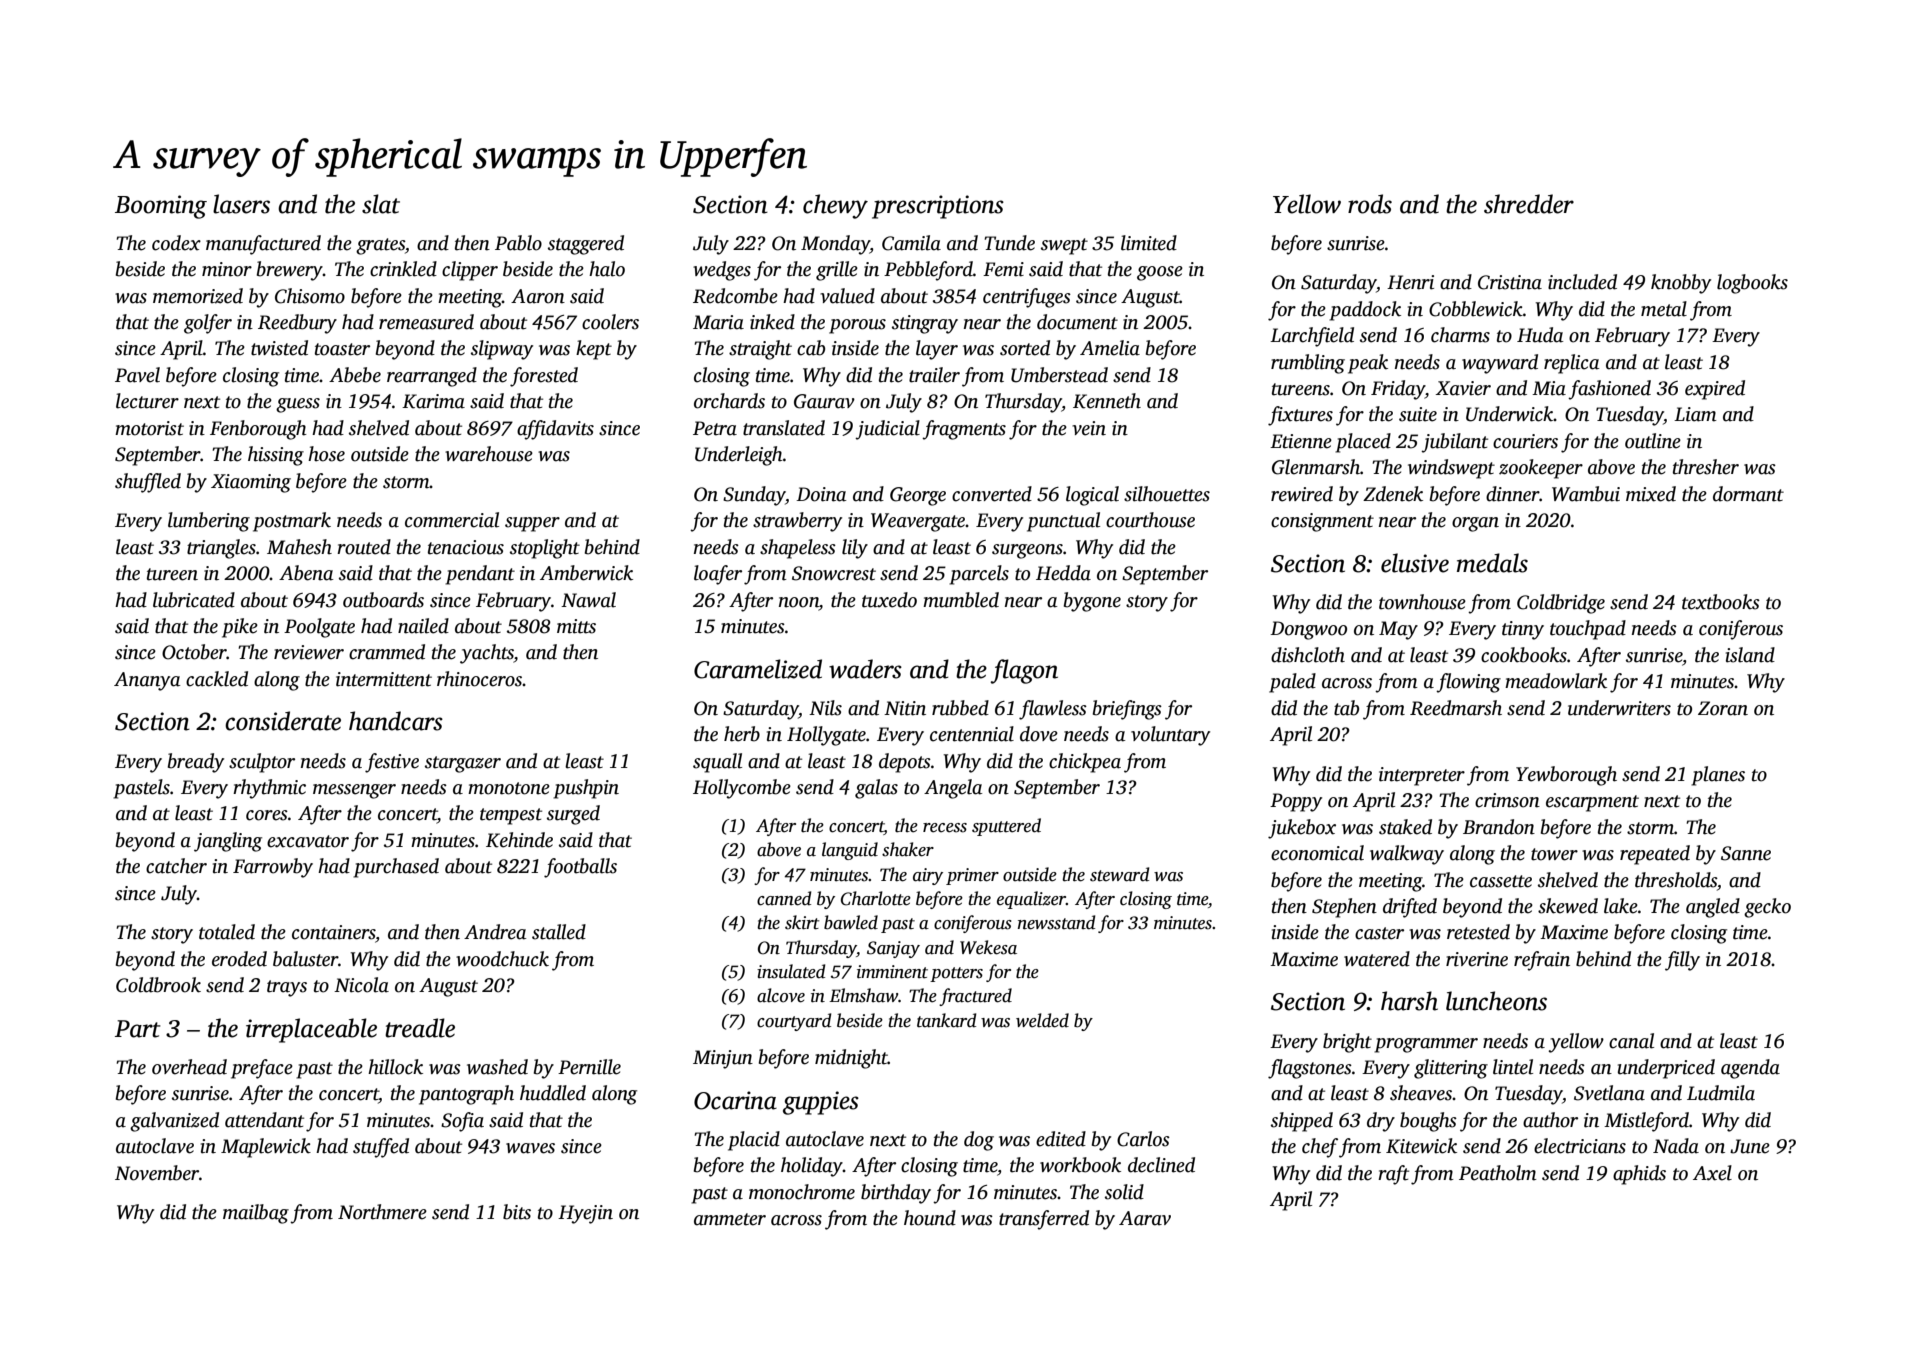 This image has width=1912, height=1352. I want to click on chewy, so click(835, 206).
